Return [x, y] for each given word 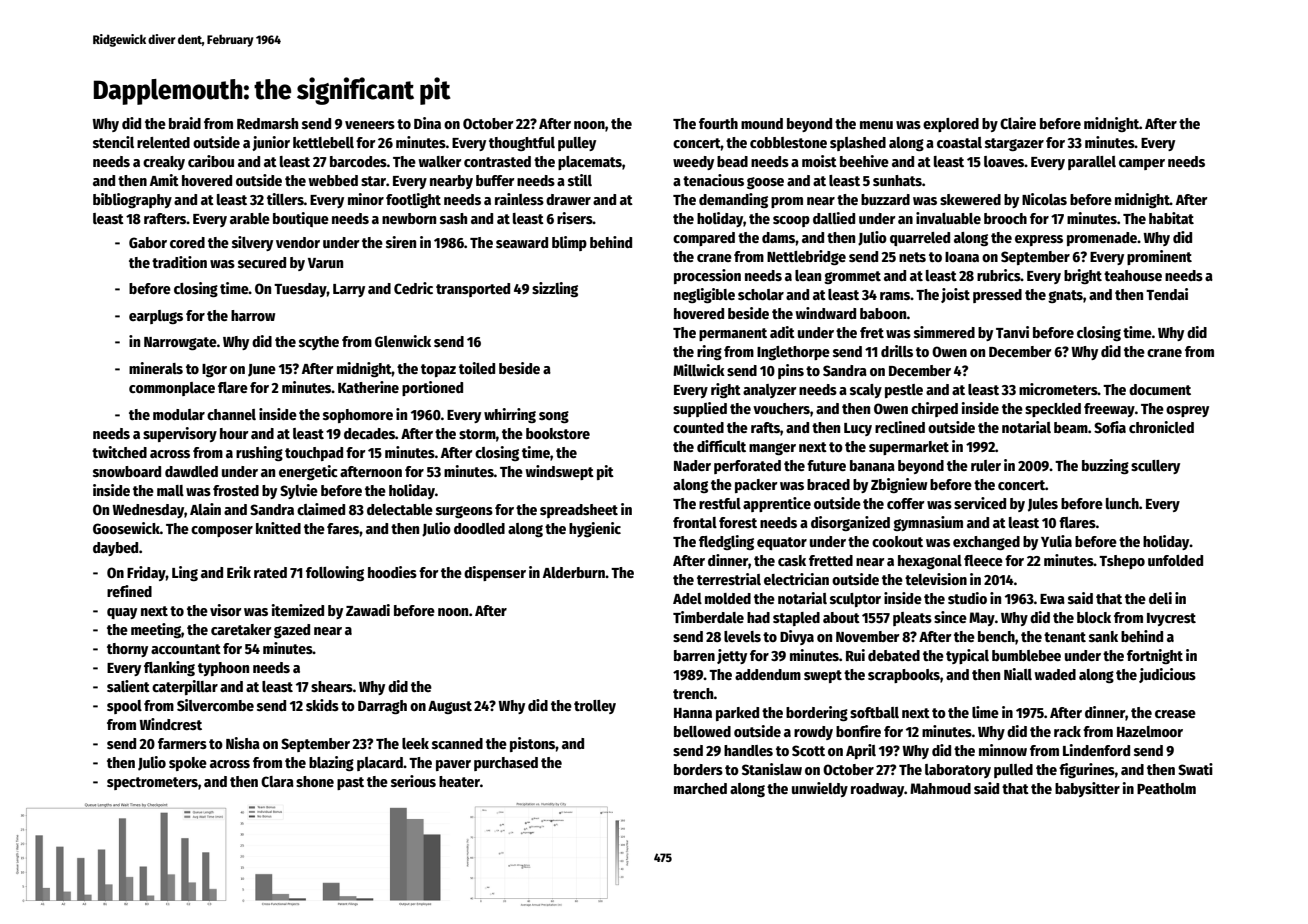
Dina [427, 123]
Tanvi [1012, 332]
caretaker [241, 629]
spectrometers [152, 783]
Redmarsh [267, 123]
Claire [1018, 123]
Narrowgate [180, 343]
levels [742, 636]
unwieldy [820, 789]
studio [967, 598]
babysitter [1087, 789]
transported [473, 290]
